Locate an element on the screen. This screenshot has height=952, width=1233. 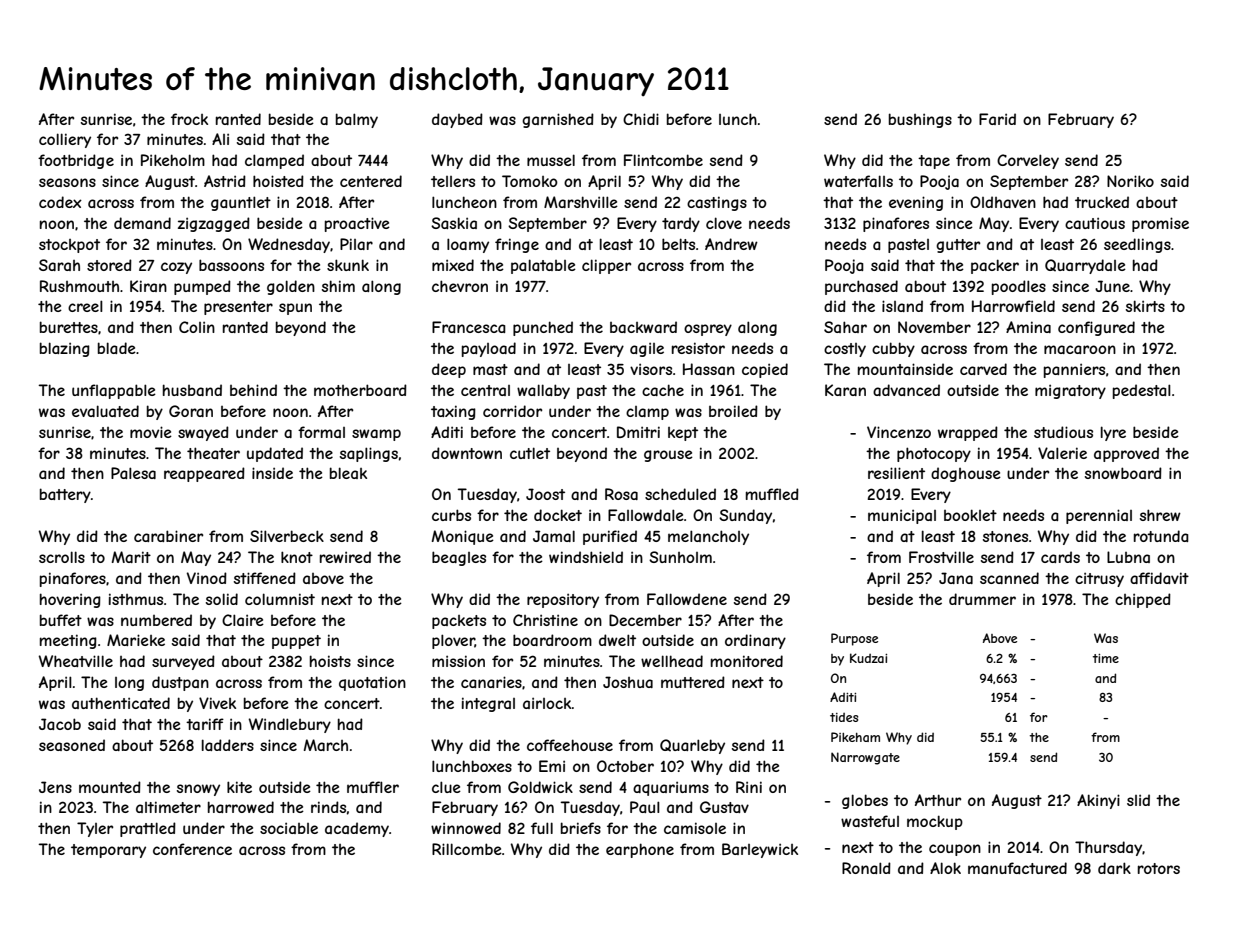
colliery is located at coordinates (65, 140).
